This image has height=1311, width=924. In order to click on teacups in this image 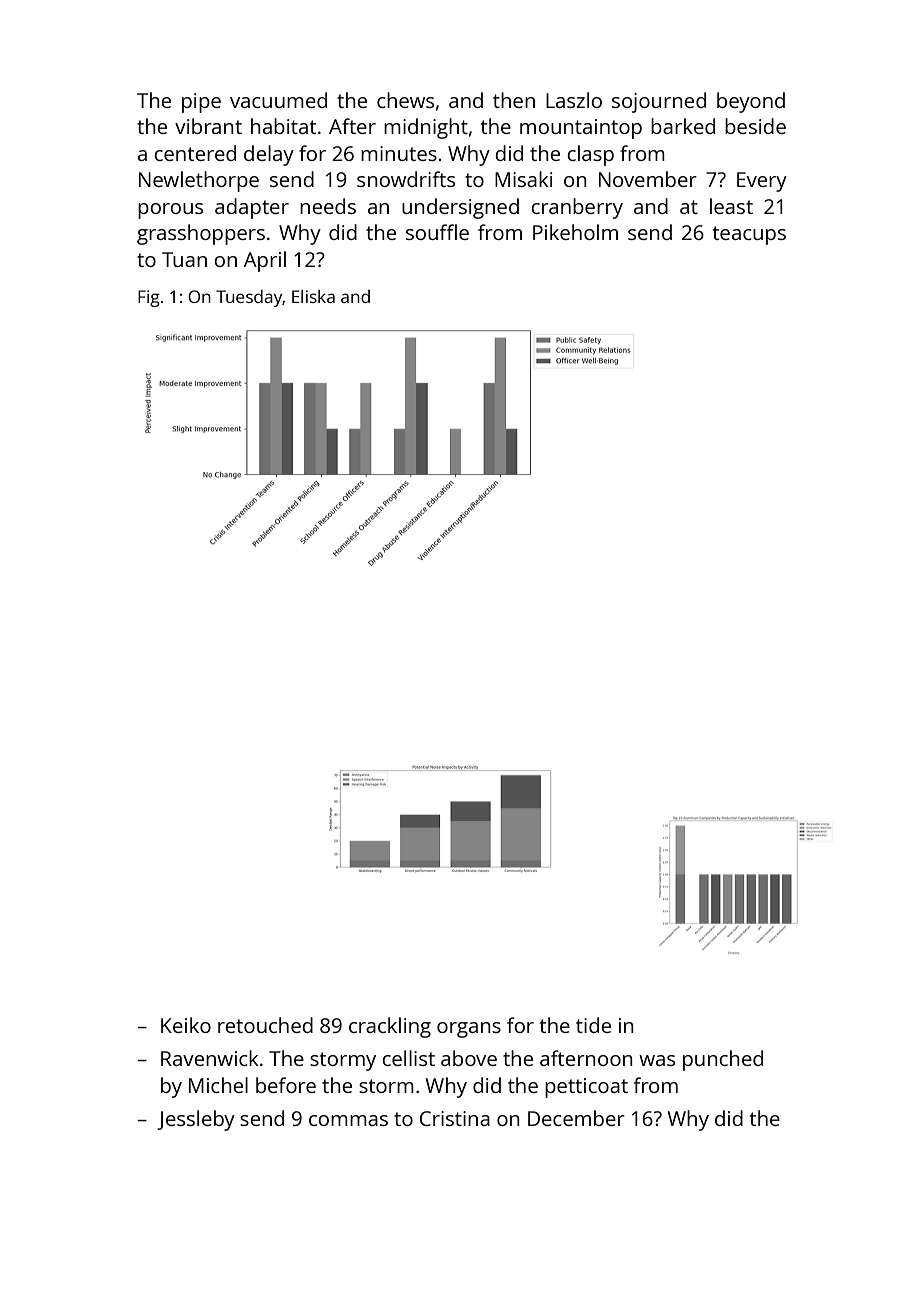, I will do `click(749, 235)`.
